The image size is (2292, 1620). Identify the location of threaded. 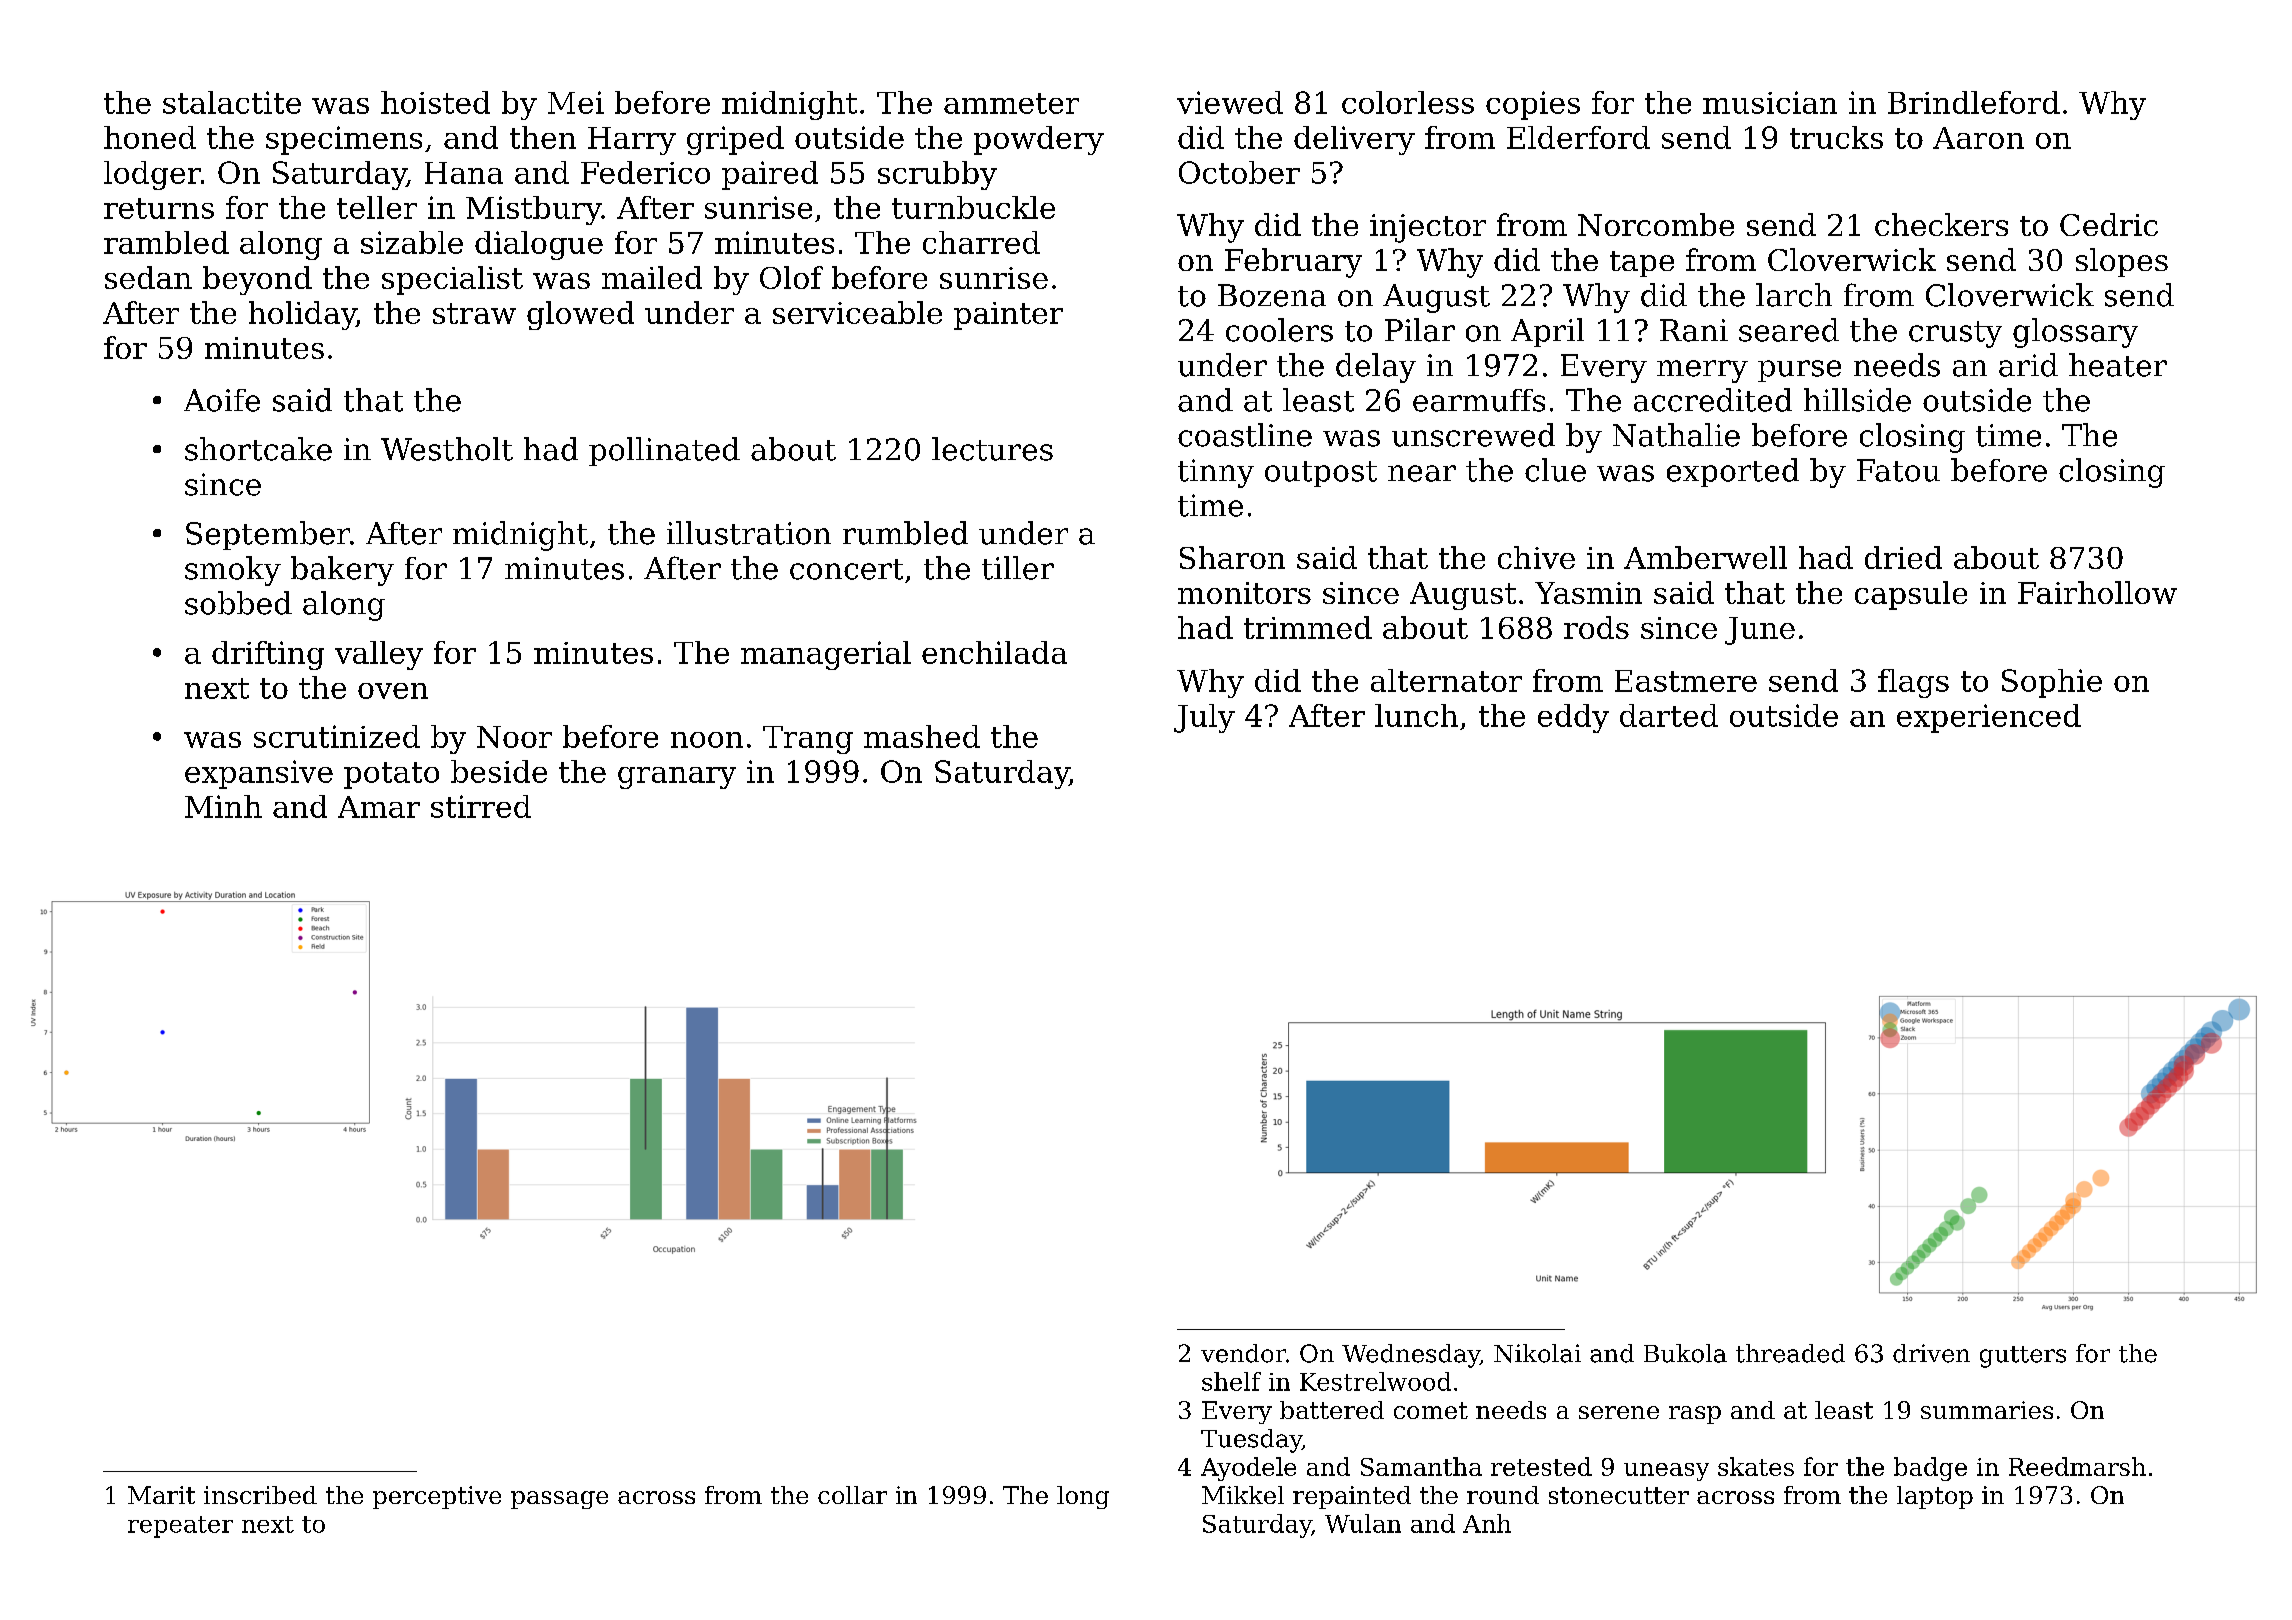
(1790, 1353).
